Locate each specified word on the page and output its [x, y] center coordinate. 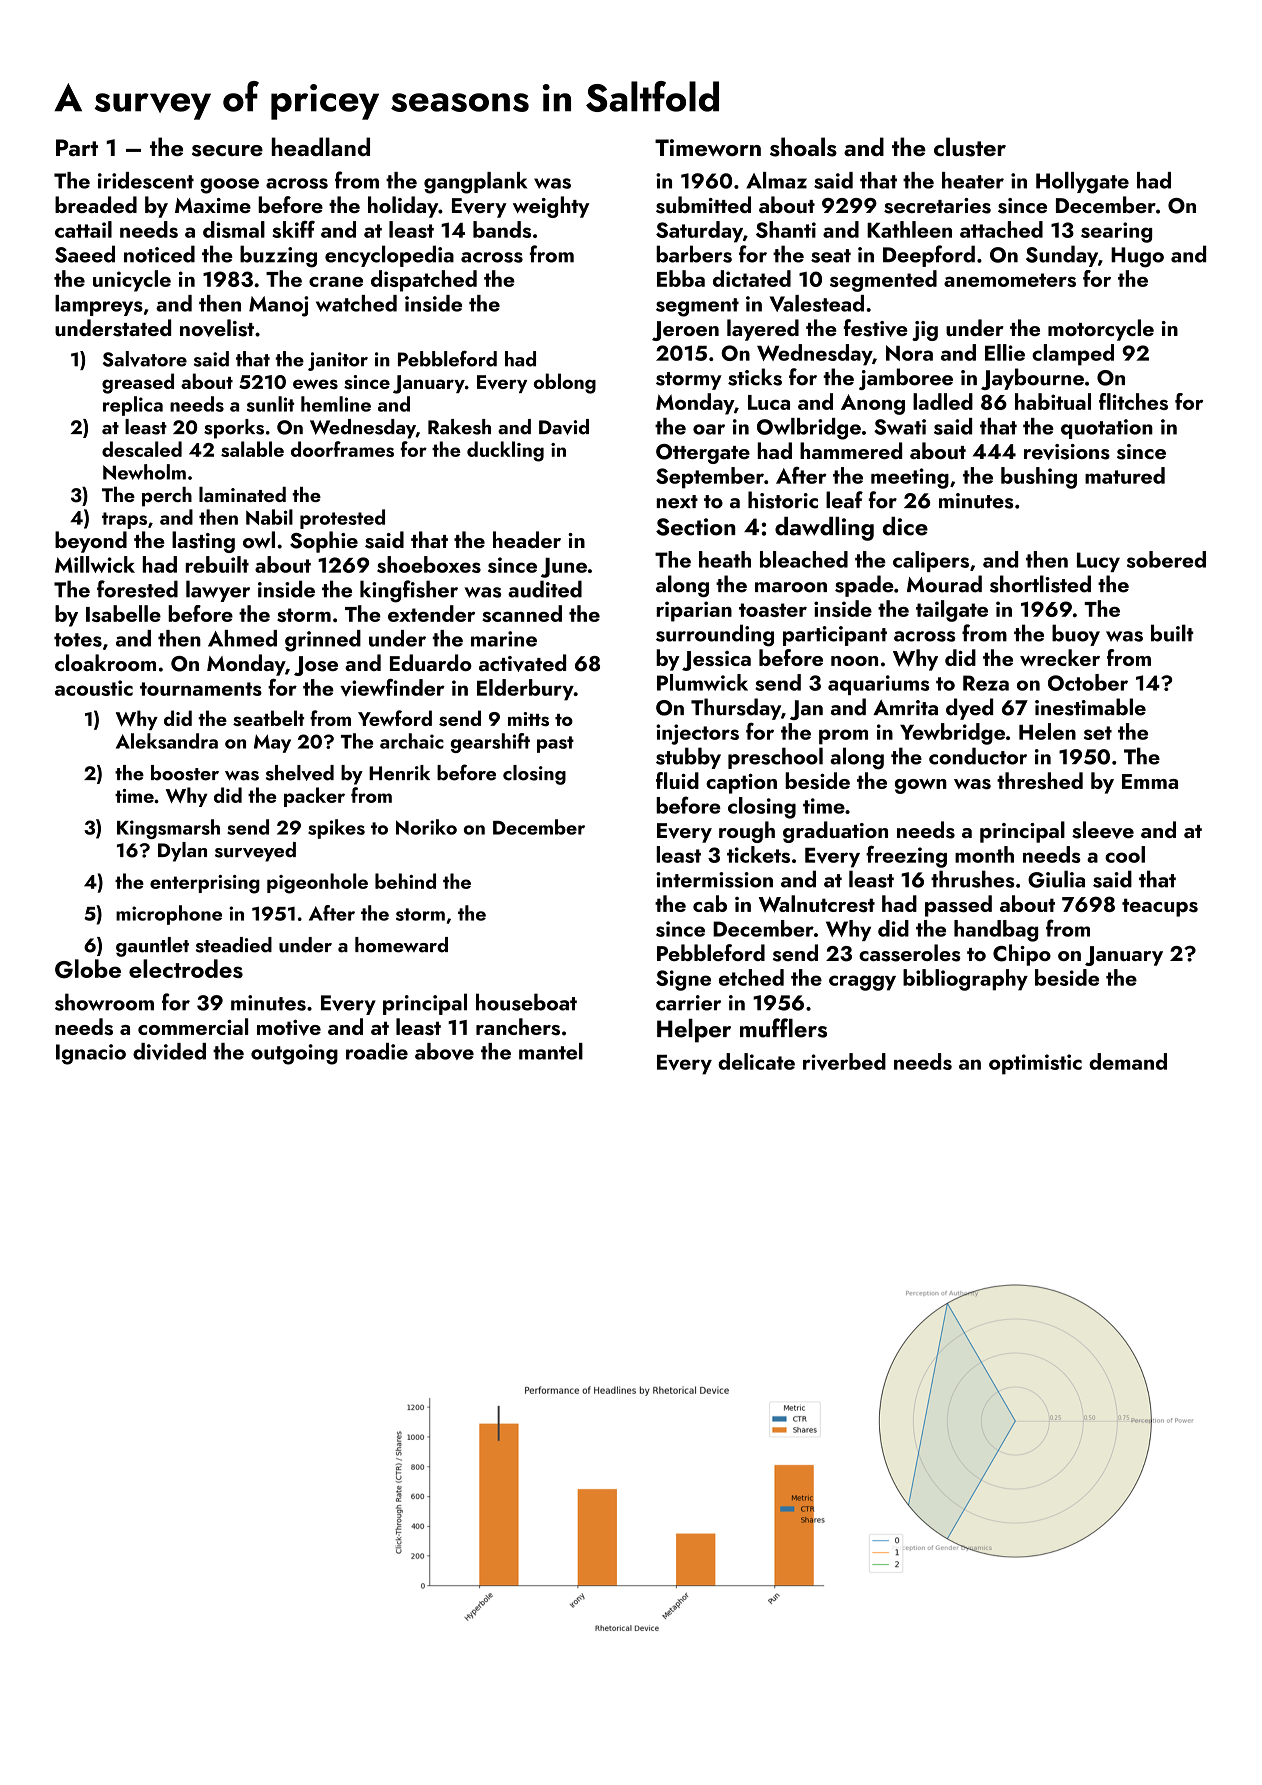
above [444, 1051]
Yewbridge [952, 734]
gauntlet [152, 947]
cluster [970, 147]
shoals [803, 147]
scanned [522, 613]
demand [1128, 1061]
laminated [242, 494]
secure [227, 151]
